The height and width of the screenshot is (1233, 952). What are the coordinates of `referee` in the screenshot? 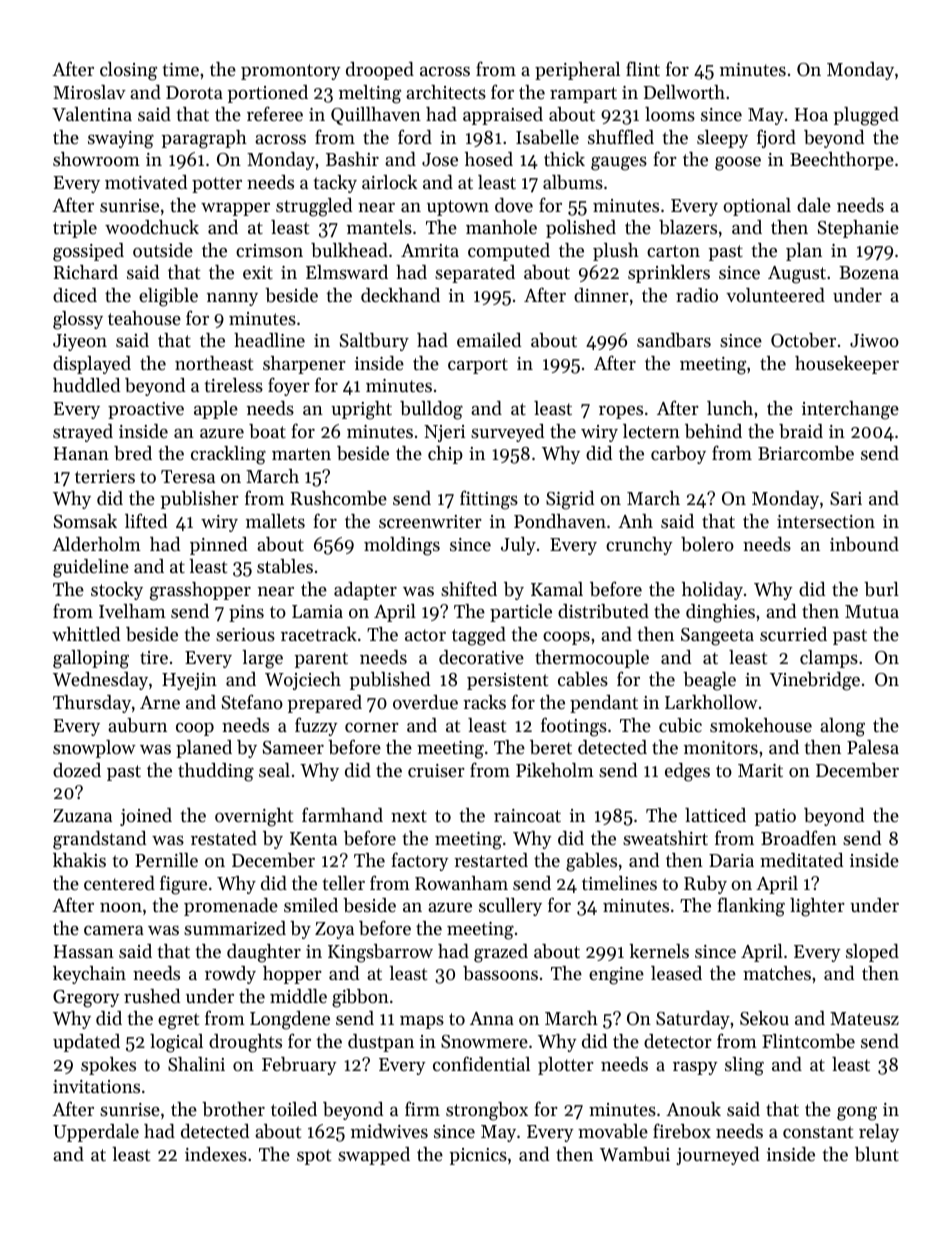 It's located at (275, 113).
